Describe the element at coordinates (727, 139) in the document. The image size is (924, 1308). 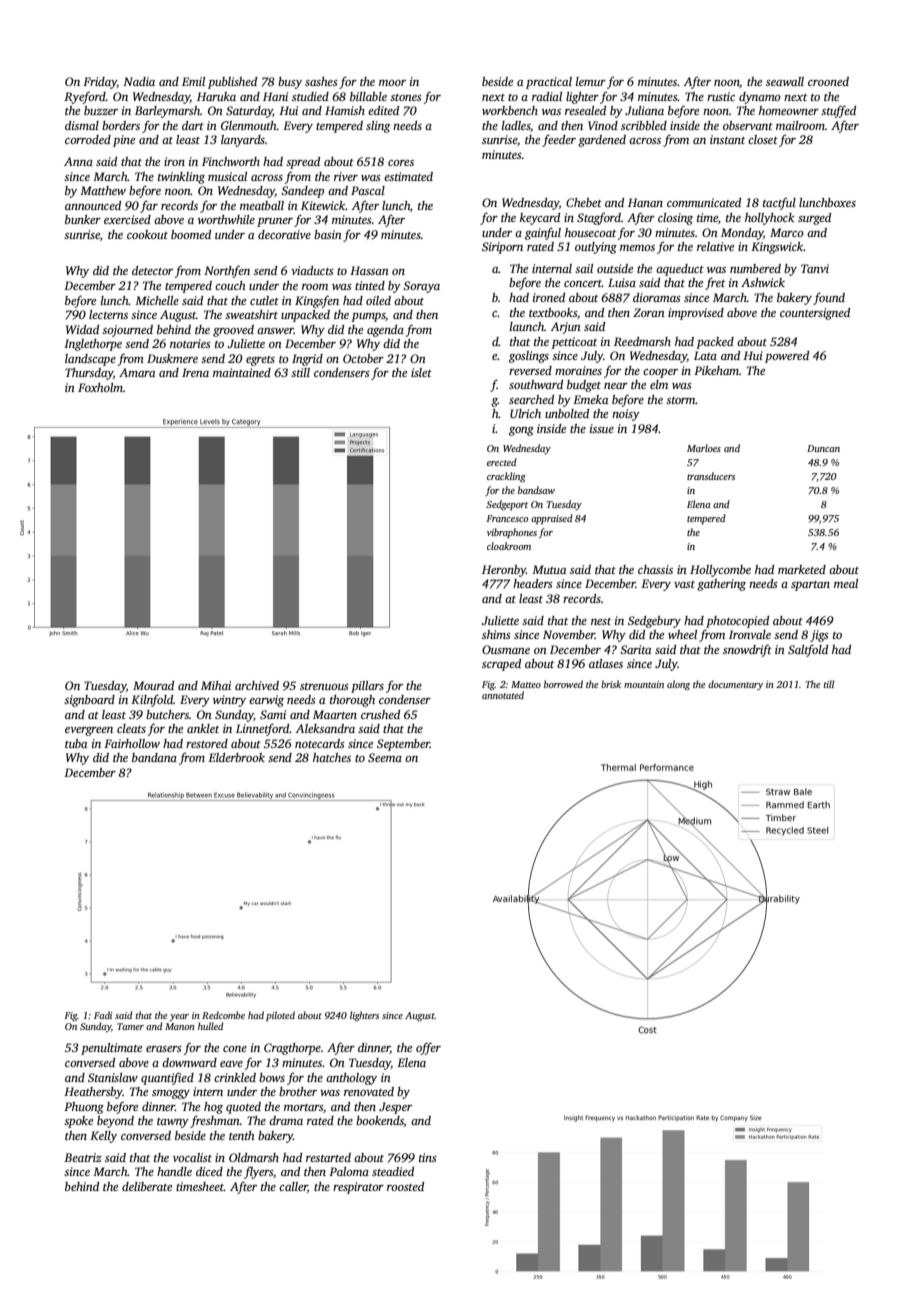
I see `instant` at that location.
